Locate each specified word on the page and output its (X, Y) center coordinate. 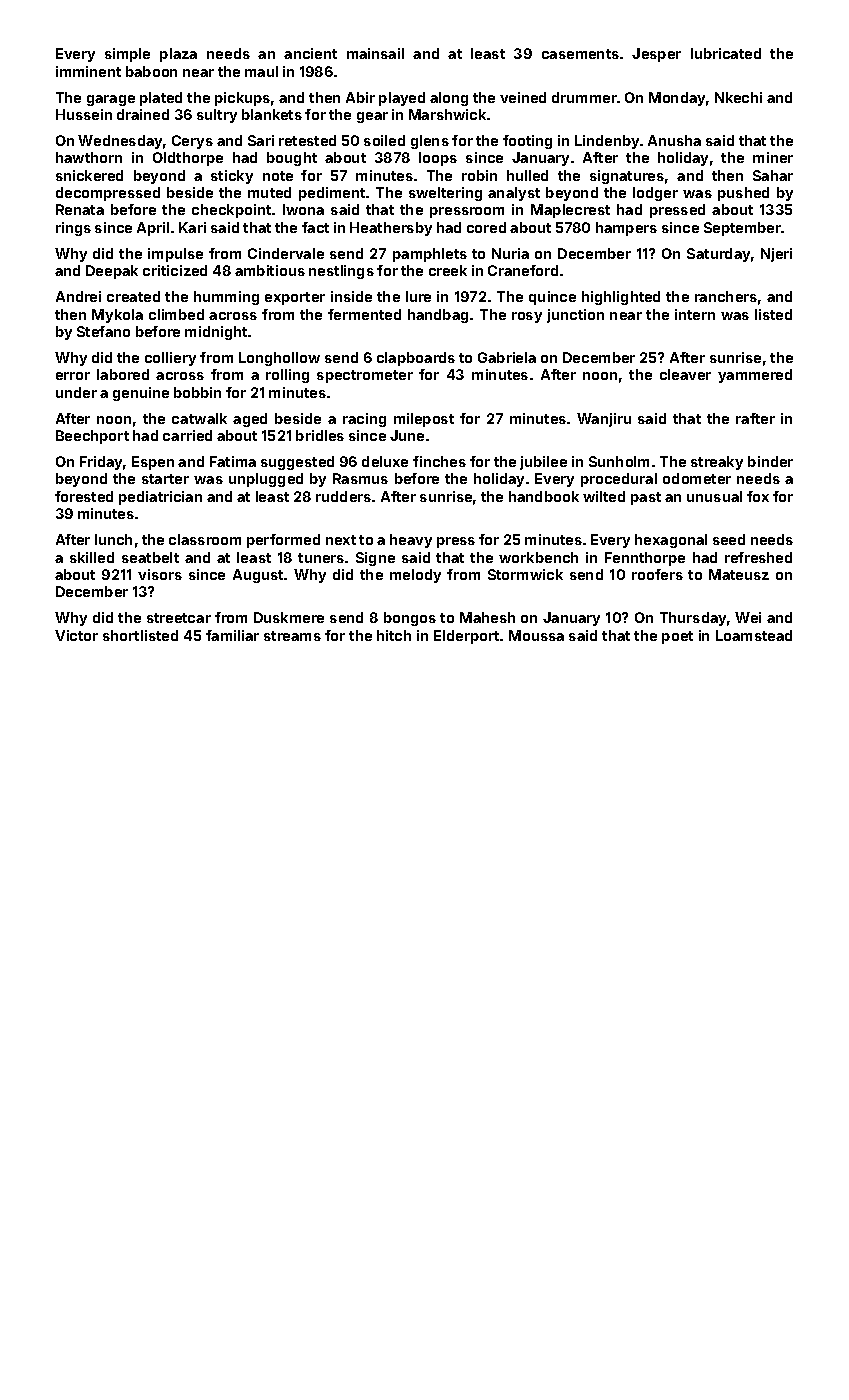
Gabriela (507, 357)
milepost (424, 420)
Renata (80, 209)
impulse (175, 255)
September (742, 229)
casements (580, 54)
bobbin (197, 392)
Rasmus (360, 478)
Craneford (523, 270)
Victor (76, 635)
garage (111, 100)
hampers (626, 229)
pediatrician (160, 498)
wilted (604, 496)
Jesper (656, 55)
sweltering (445, 194)
